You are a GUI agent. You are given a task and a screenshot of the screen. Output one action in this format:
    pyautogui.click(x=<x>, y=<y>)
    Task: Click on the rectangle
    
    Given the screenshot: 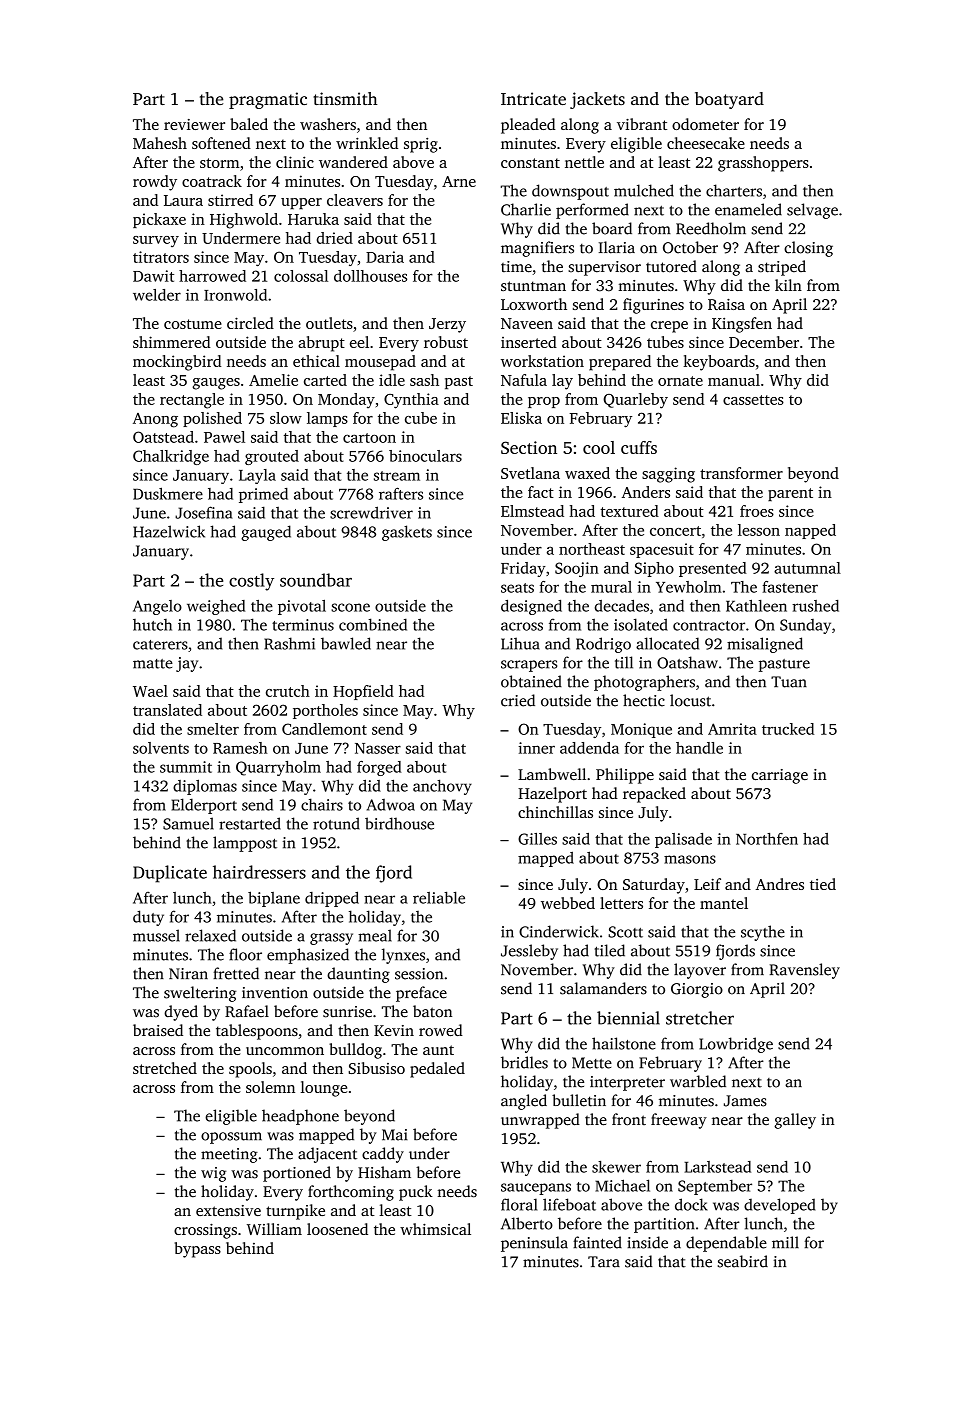 What is the action you would take?
    pyautogui.click(x=192, y=401)
